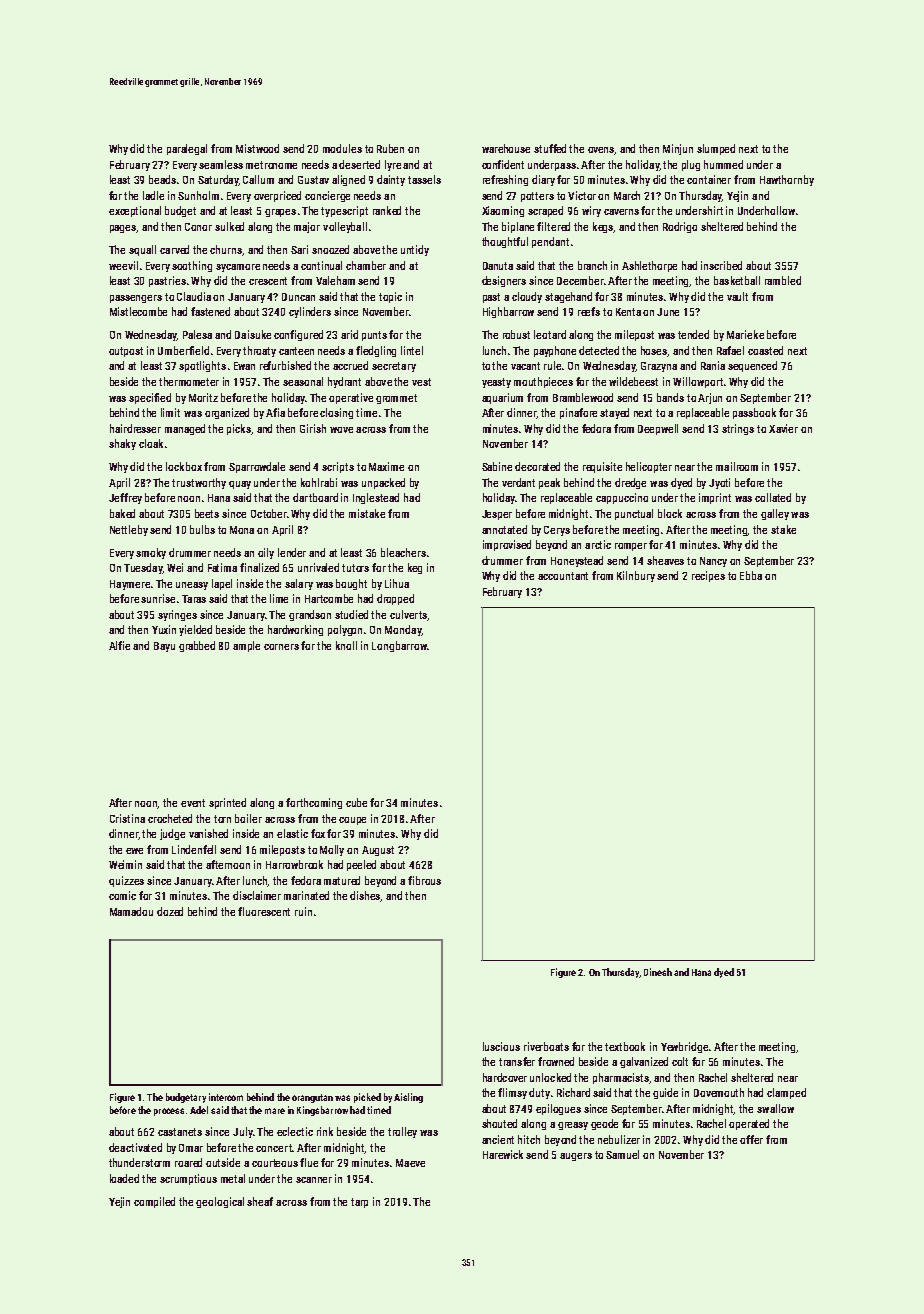  I want to click on Ebba, so click(751, 575).
